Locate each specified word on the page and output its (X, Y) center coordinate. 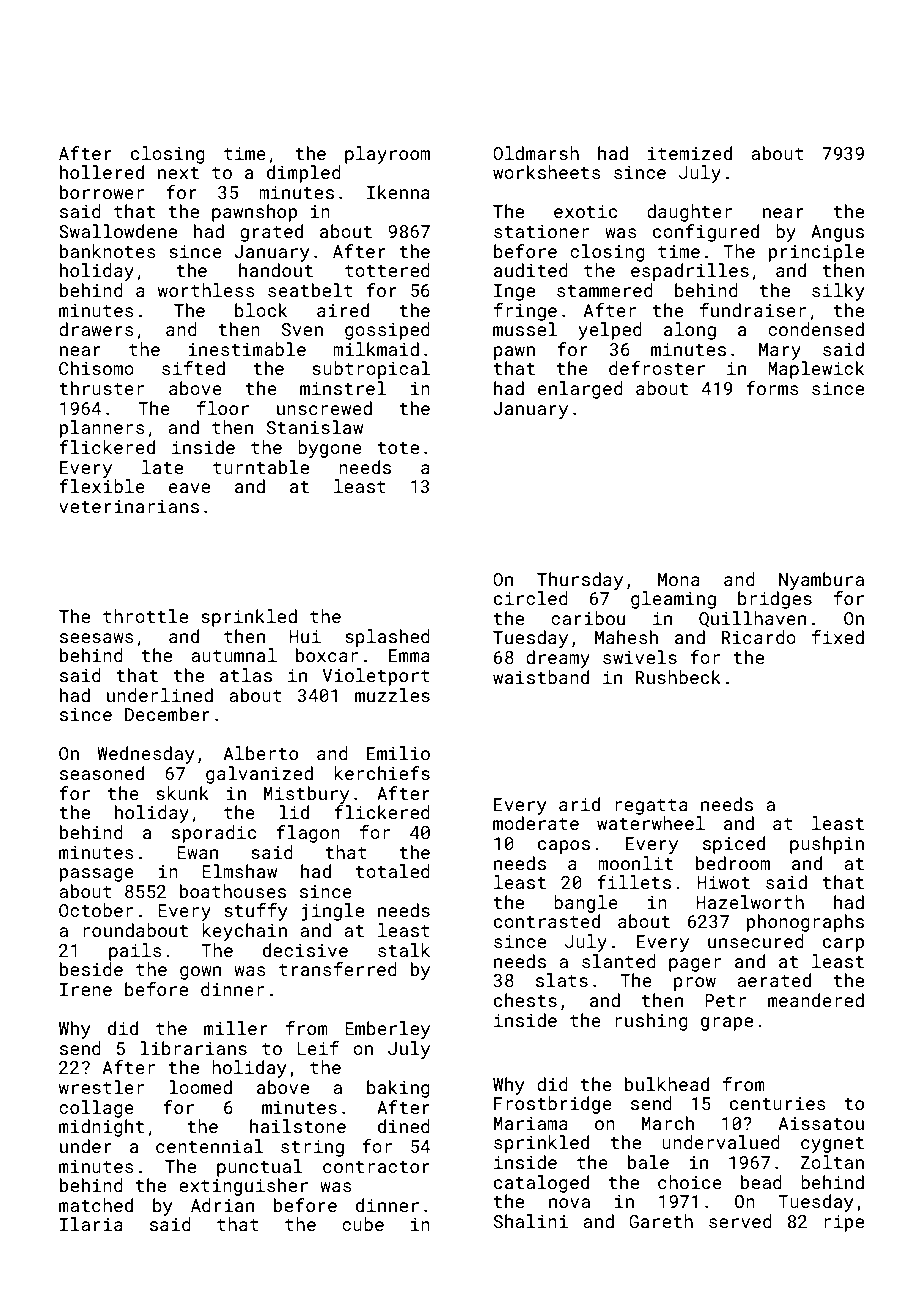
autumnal (234, 655)
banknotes (108, 251)
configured (706, 233)
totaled (393, 871)
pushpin (827, 845)
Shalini (531, 1221)
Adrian (222, 1205)
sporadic (214, 834)
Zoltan (832, 1162)
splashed (387, 638)
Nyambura (821, 581)
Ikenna (398, 192)
